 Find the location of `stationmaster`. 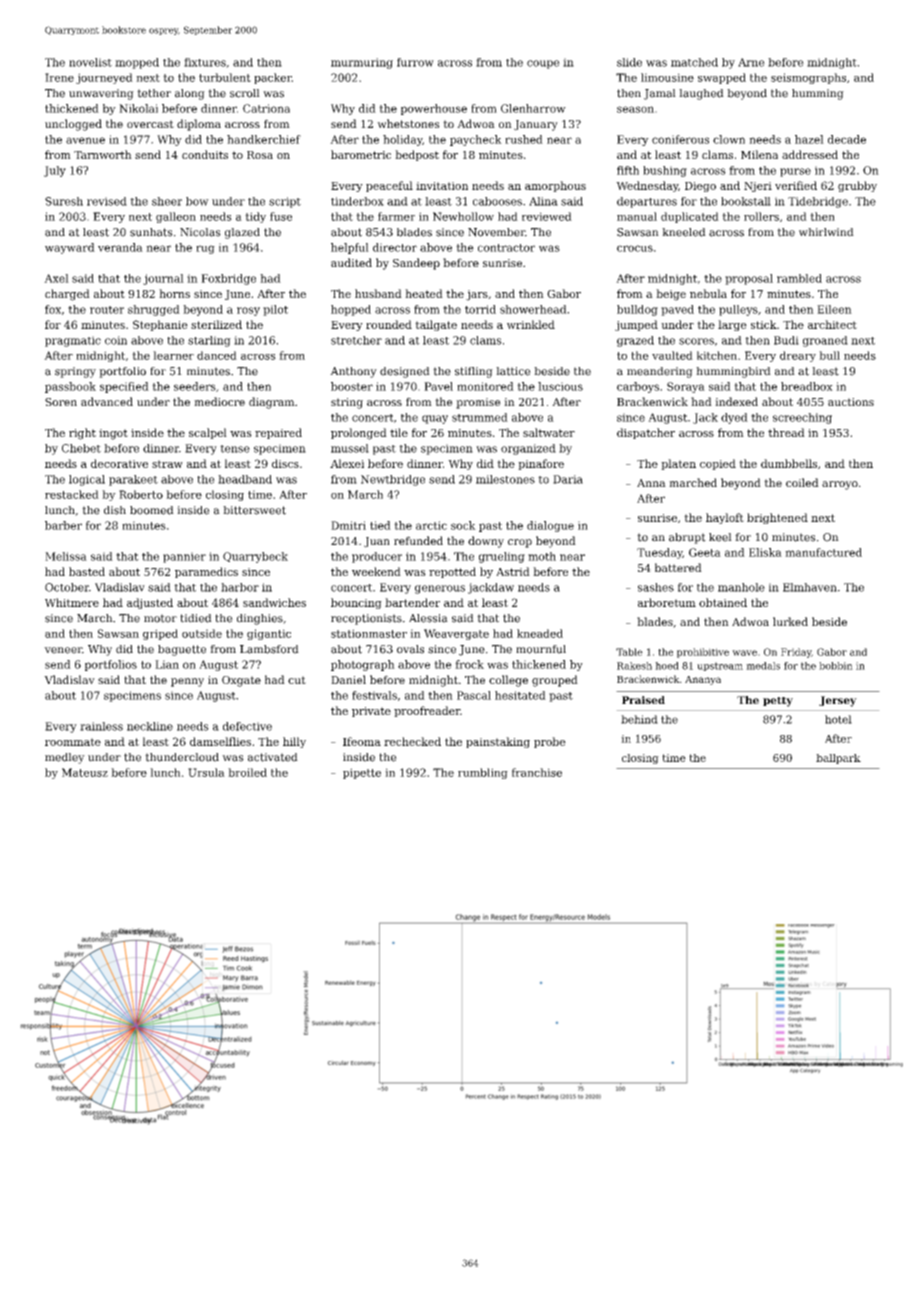

stationmaster is located at coordinates (369, 633).
